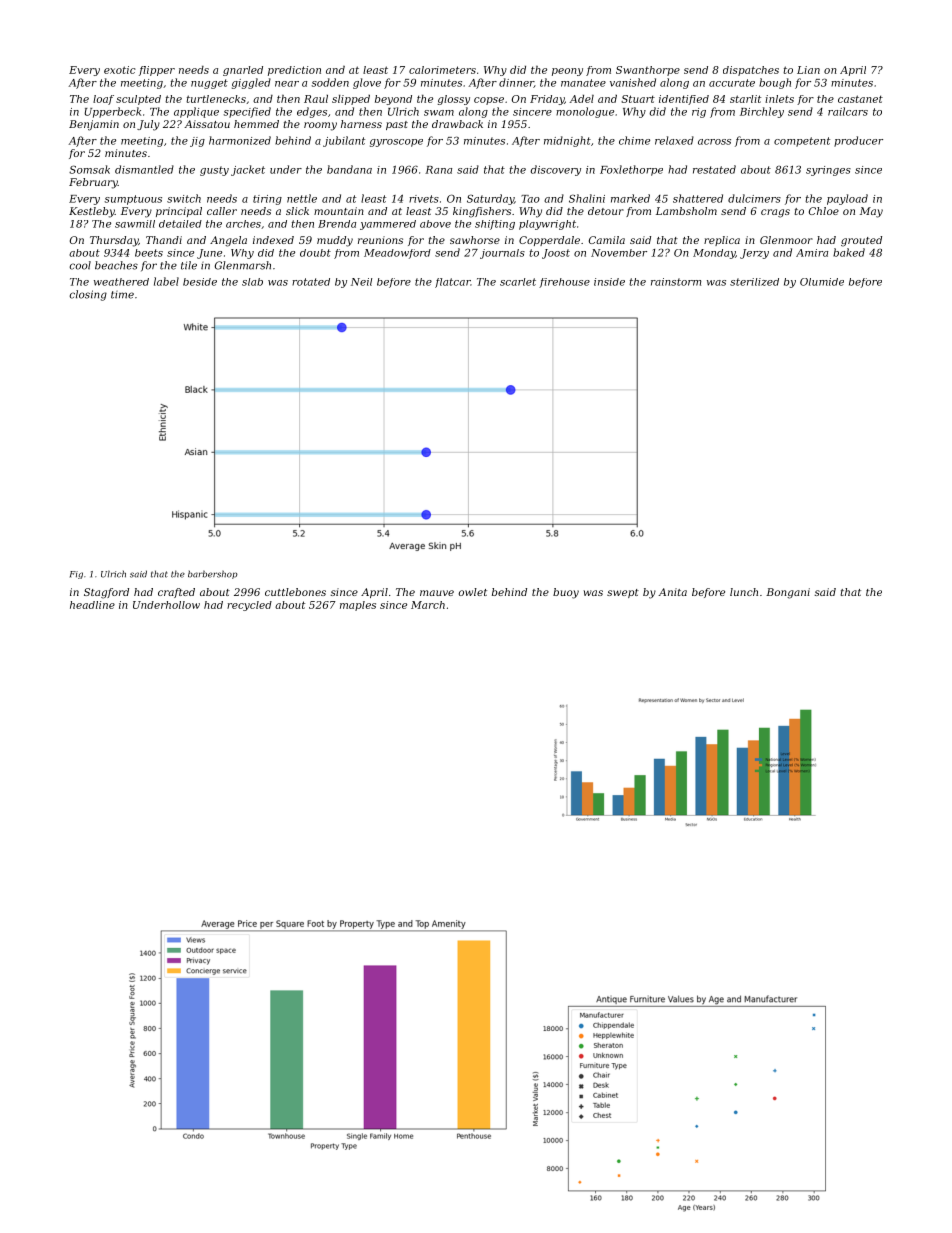 The width and height of the document is (952, 1233). Describe the element at coordinates (744, 592) in the document. I see `lunch` at that location.
